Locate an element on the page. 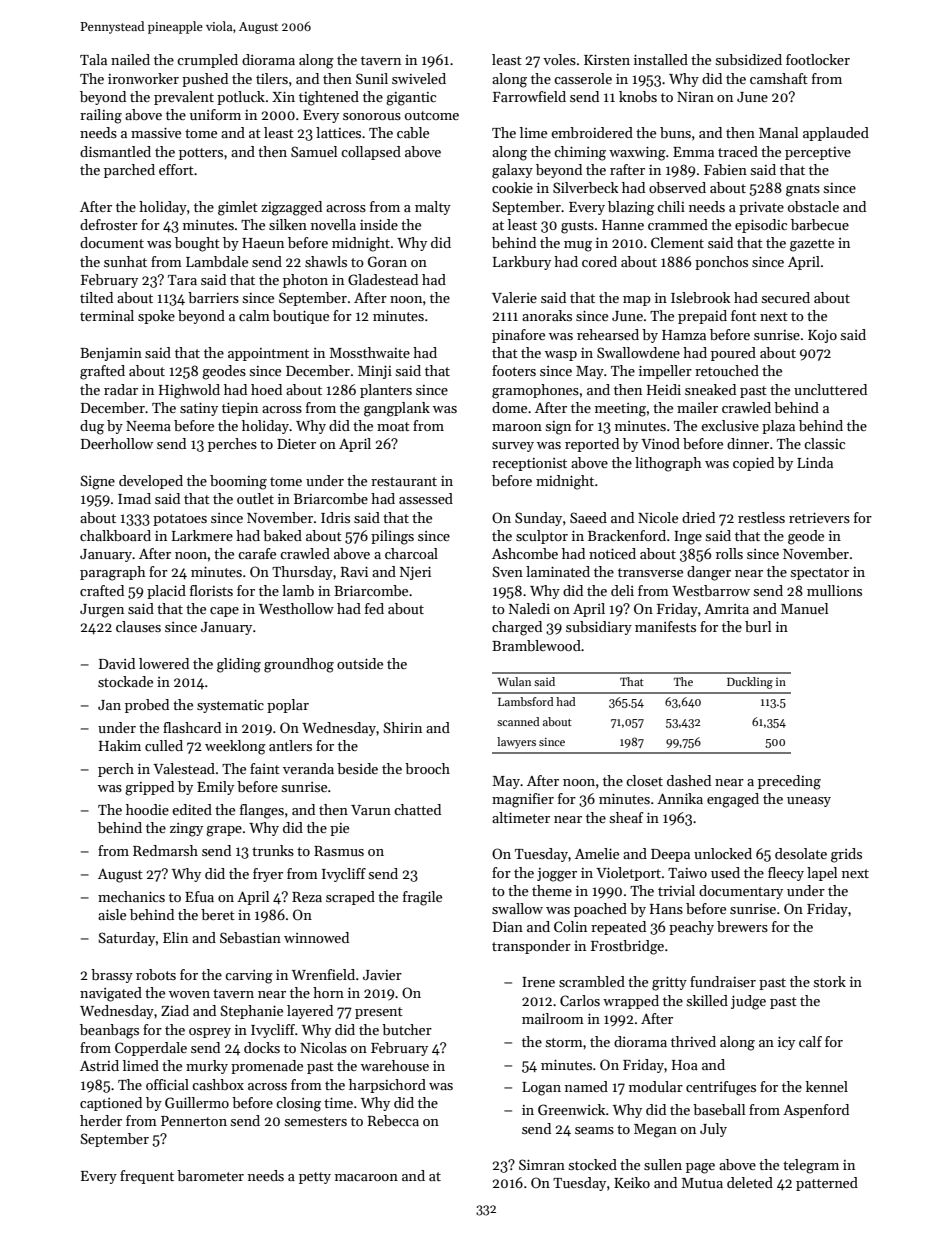 The image size is (952, 1233). fed is located at coordinates (374, 608).
